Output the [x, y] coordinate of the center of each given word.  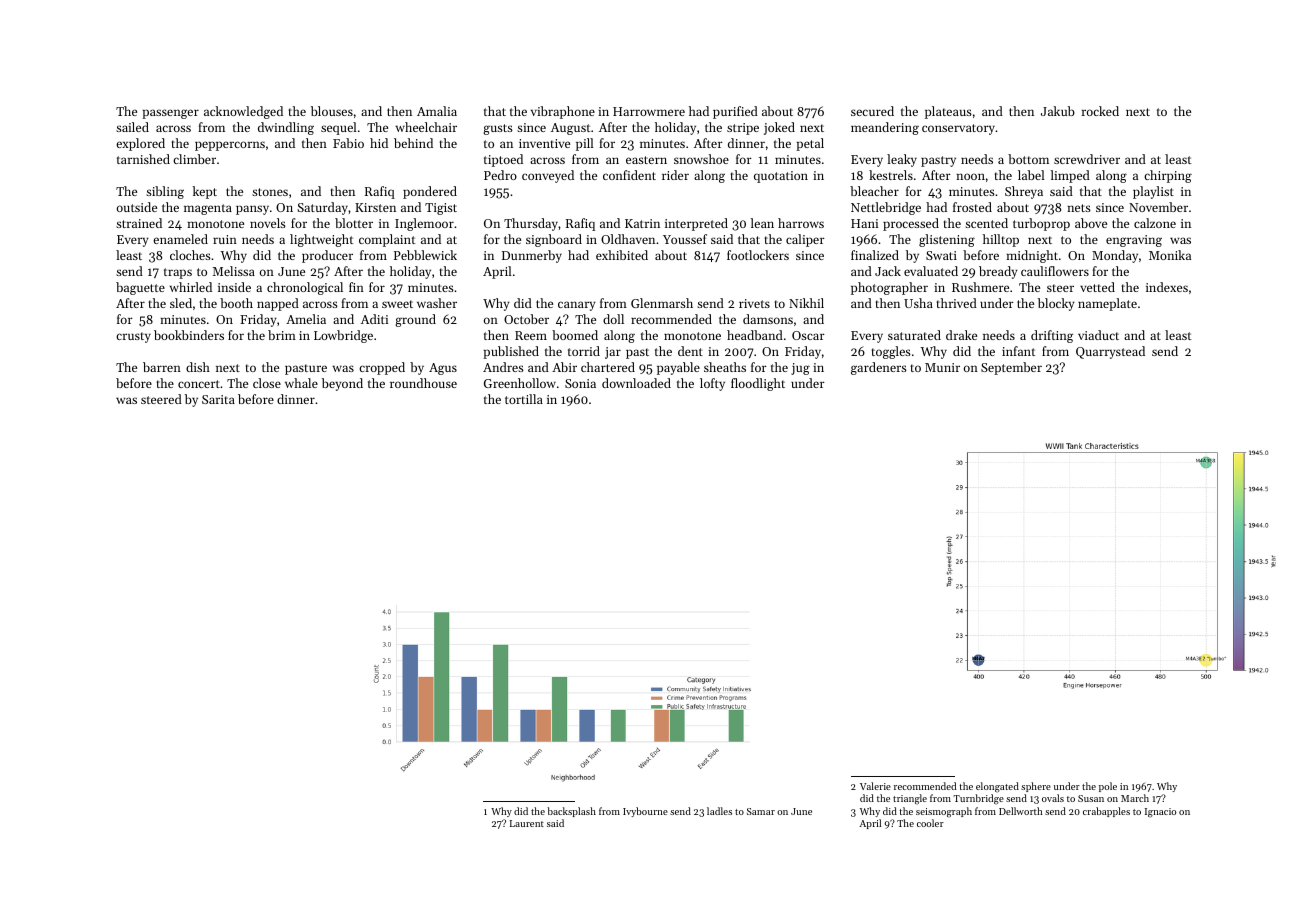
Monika [1170, 255]
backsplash [571, 812]
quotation [781, 177]
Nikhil [806, 303]
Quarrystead [1110, 352]
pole [1108, 787]
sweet [397, 304]
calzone [1155, 223]
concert [199, 384]
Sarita [218, 399]
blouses [332, 111]
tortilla [524, 399]
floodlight [758, 384]
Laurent [527, 823]
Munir [942, 367]
